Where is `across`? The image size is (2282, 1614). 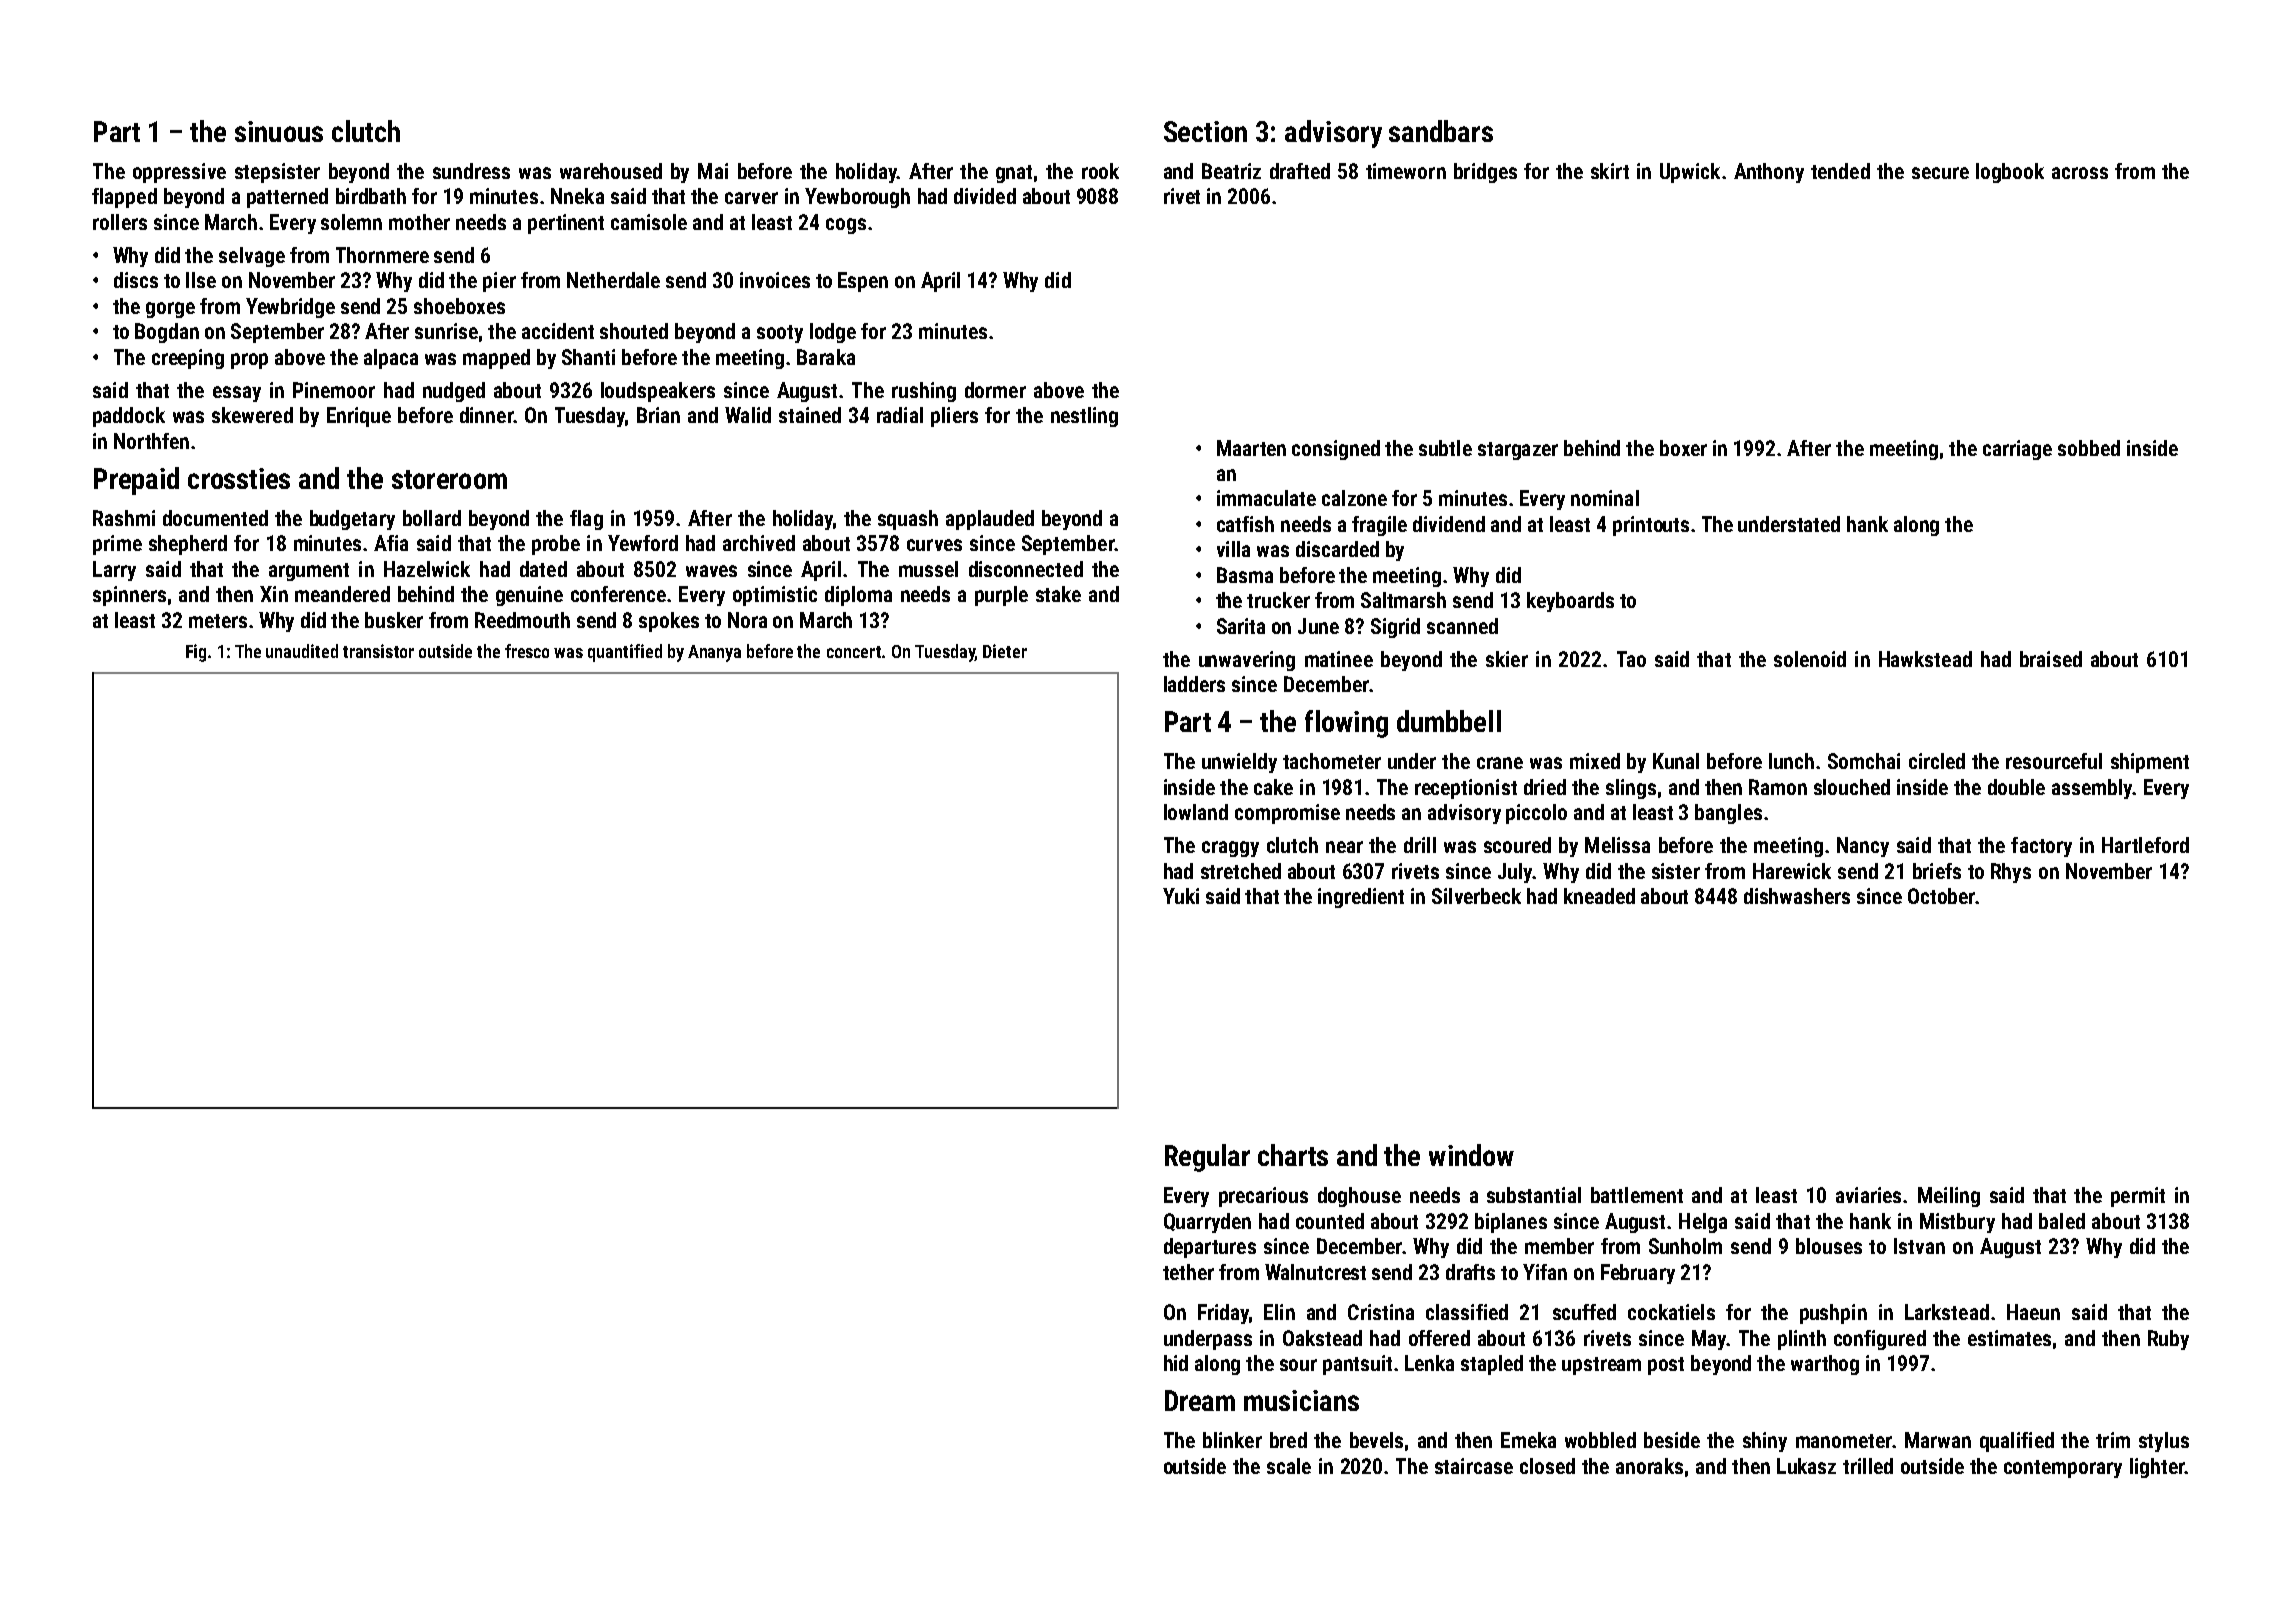
across is located at coordinates (2080, 173).
